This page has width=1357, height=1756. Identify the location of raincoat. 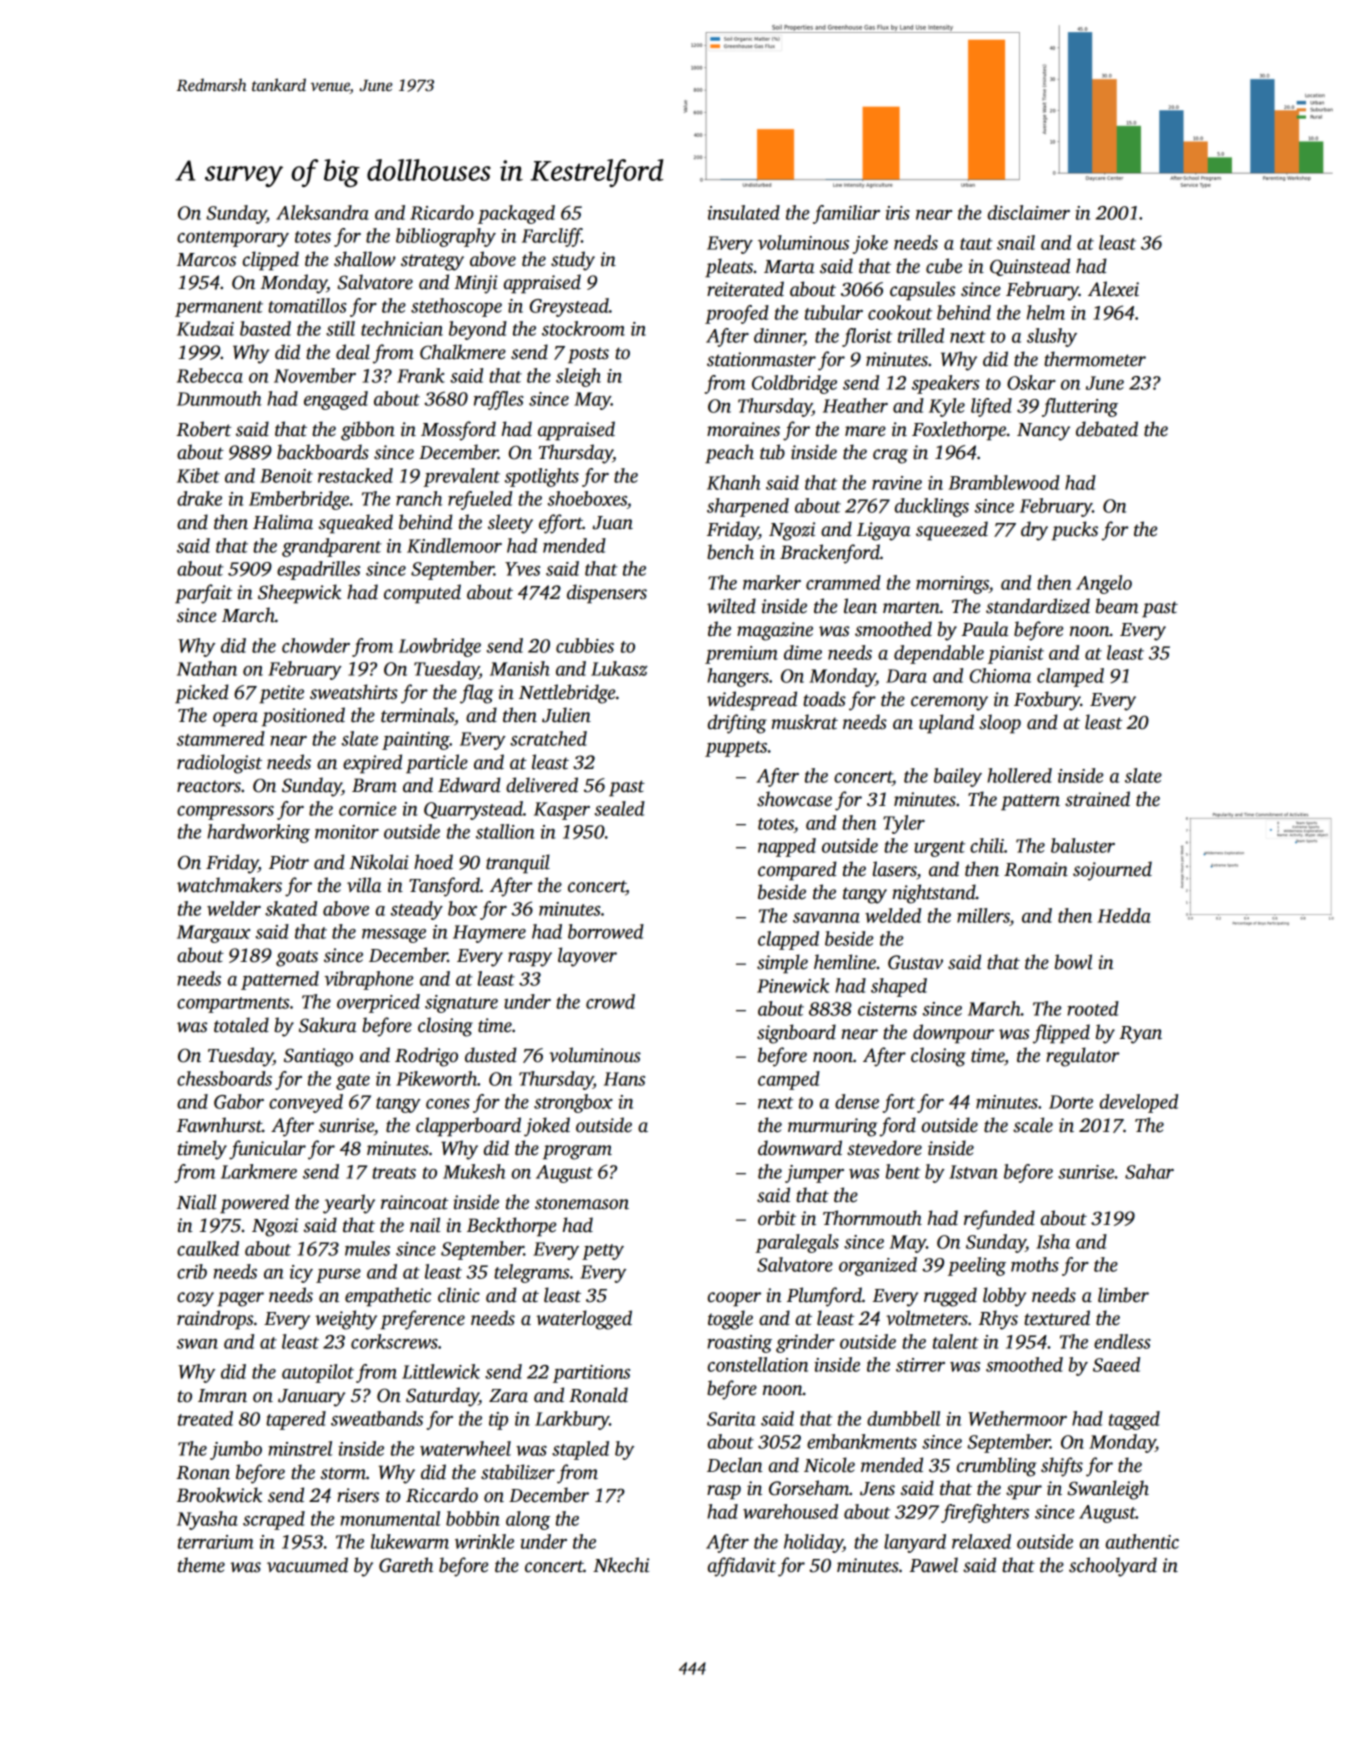
(414, 1202).
